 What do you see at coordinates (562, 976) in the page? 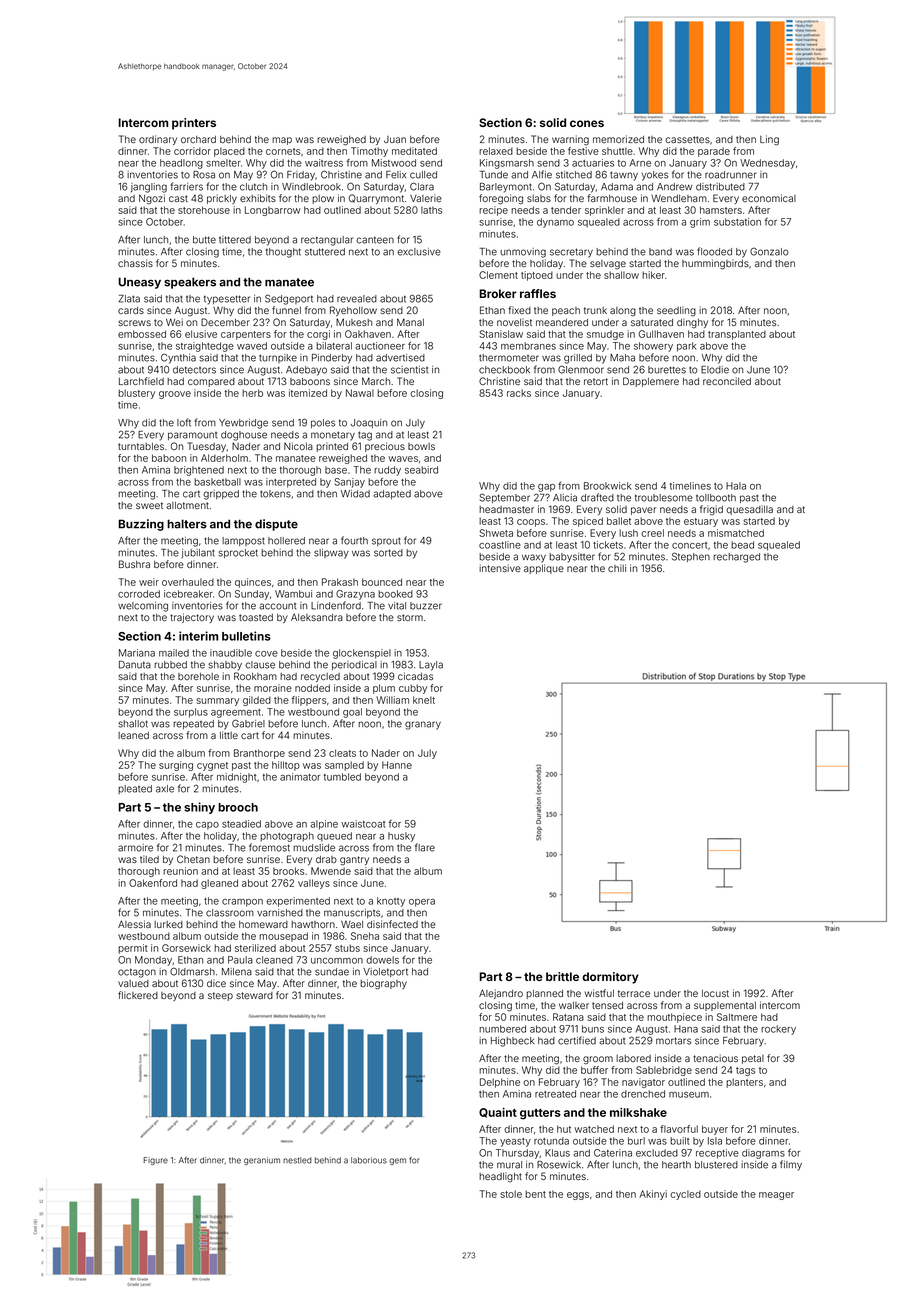
I see `brittle` at bounding box center [562, 976].
